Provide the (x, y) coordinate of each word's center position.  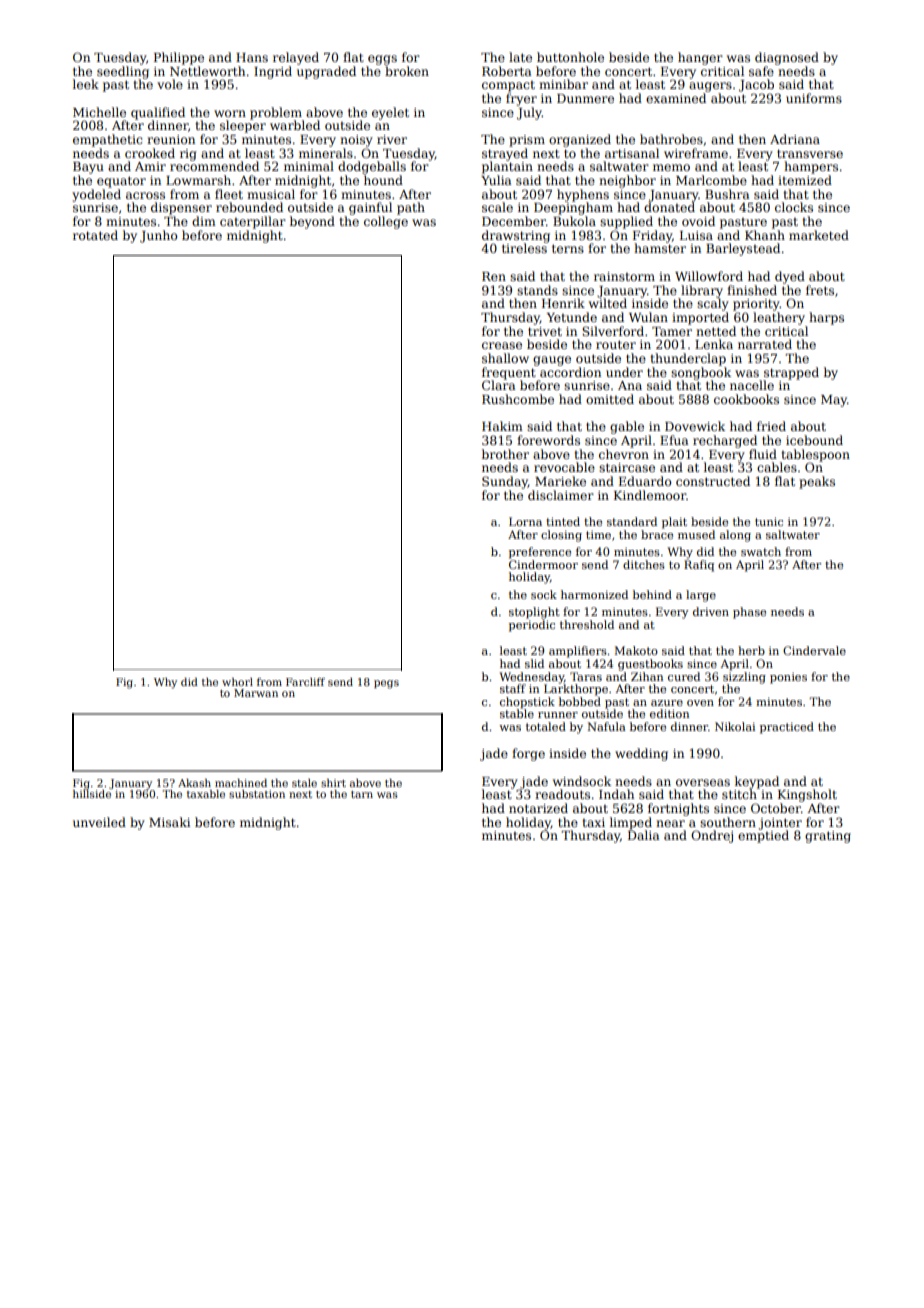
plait (674, 523)
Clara (498, 385)
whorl (237, 682)
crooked (150, 153)
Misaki (169, 822)
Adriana (795, 139)
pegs (386, 684)
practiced (787, 728)
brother (505, 454)
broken (407, 71)
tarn (362, 794)
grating (828, 837)
